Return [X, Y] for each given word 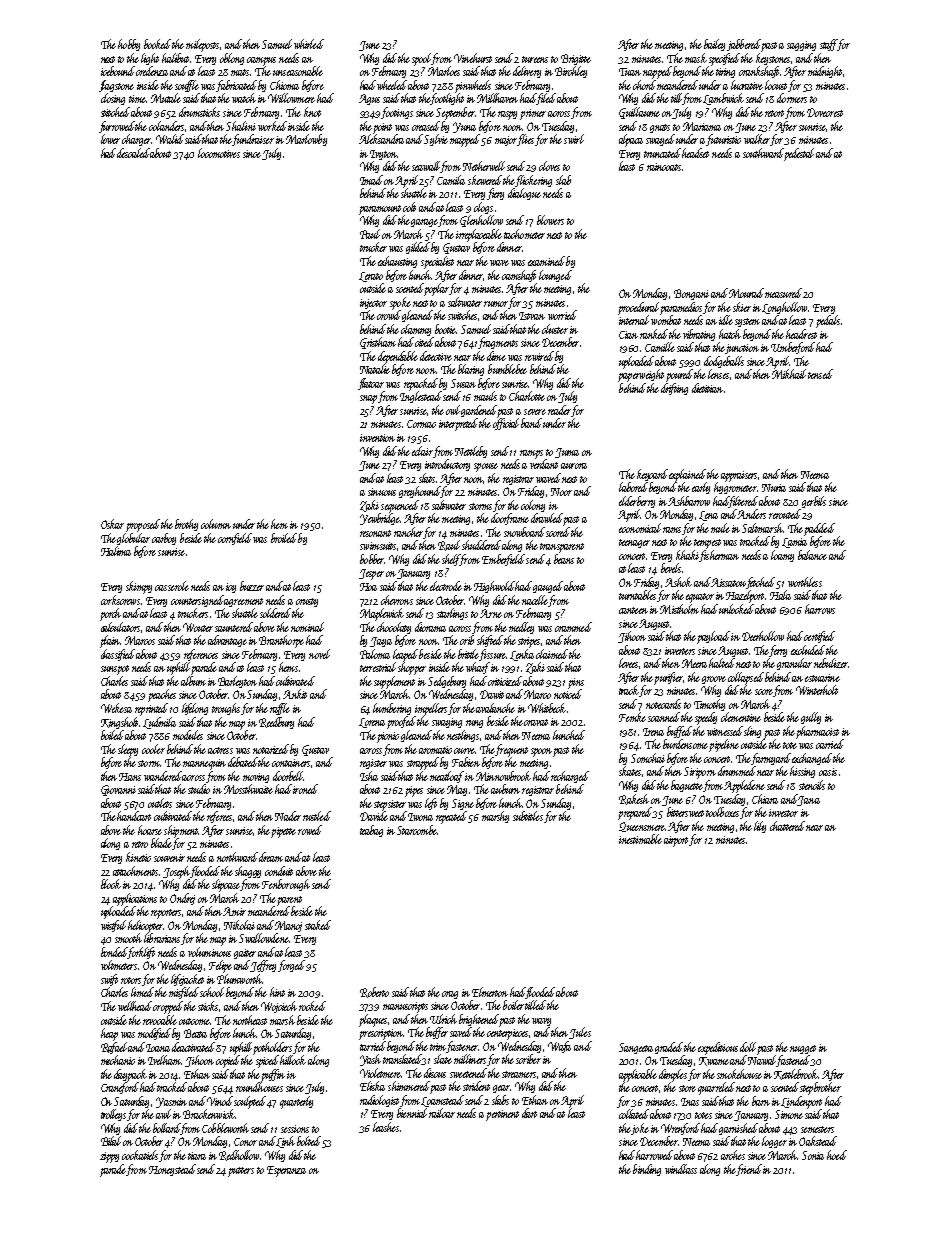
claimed [552, 654]
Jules [580, 1033]
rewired [539, 356]
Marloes [444, 71]
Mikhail [789, 374]
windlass [681, 1169]
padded [819, 529]
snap [368, 399]
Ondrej [182, 899]
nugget [803, 1049]
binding [647, 1170]
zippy [109, 1157]
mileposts [202, 45]
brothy [186, 525]
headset [695, 153]
